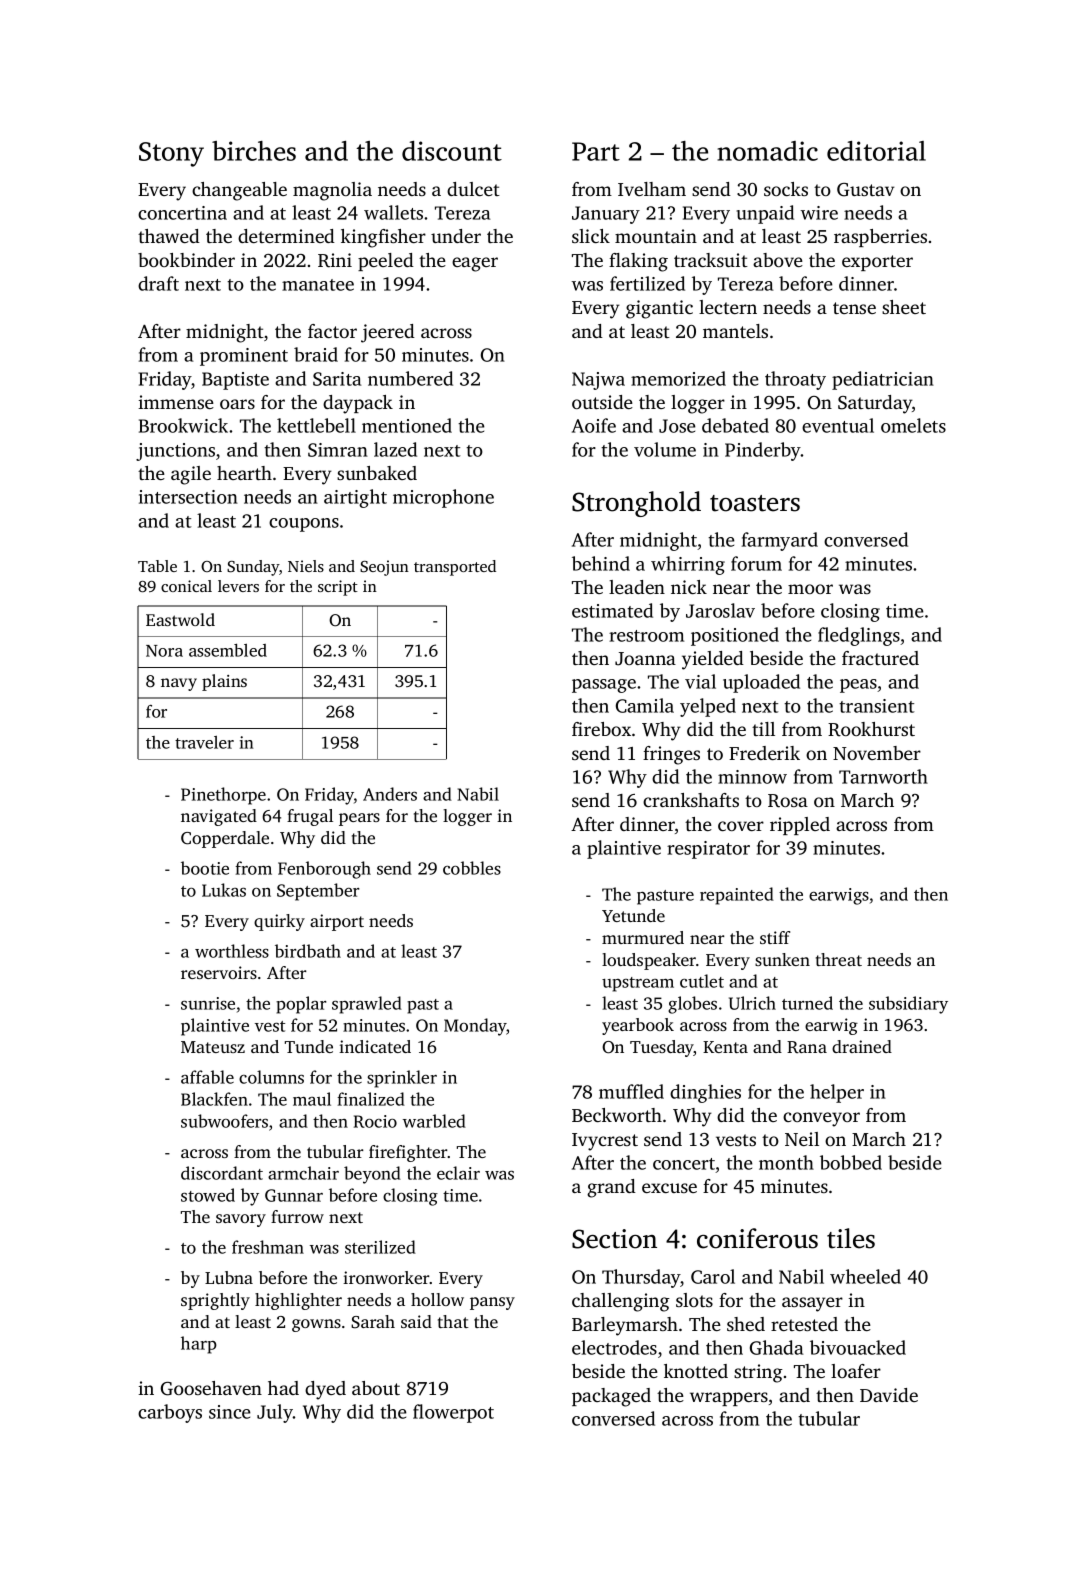 This document has width=1087, height=1574. I want to click on yearbook, so click(638, 1026).
